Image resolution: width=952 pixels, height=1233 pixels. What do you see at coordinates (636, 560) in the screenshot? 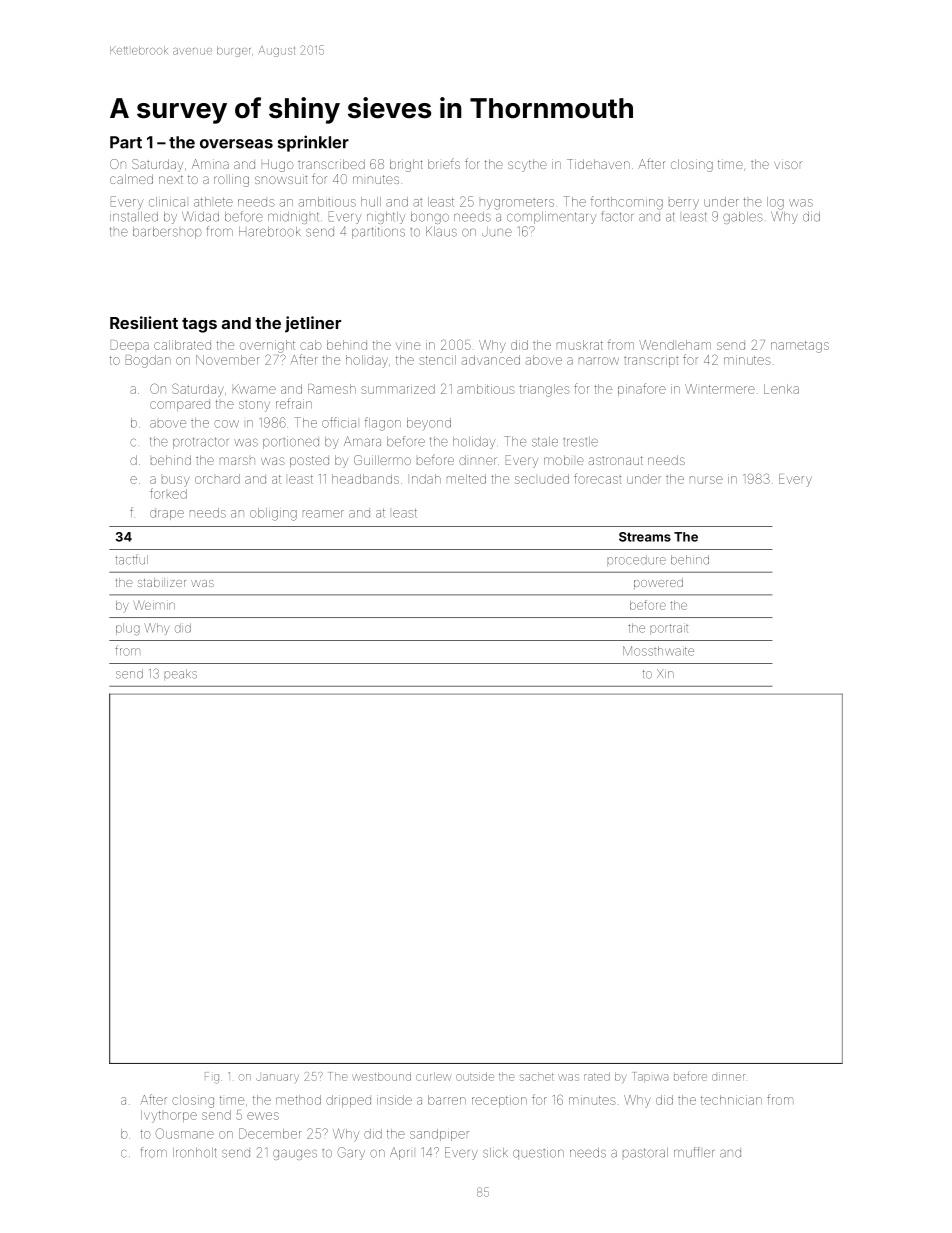
I see `procedure` at bounding box center [636, 560].
